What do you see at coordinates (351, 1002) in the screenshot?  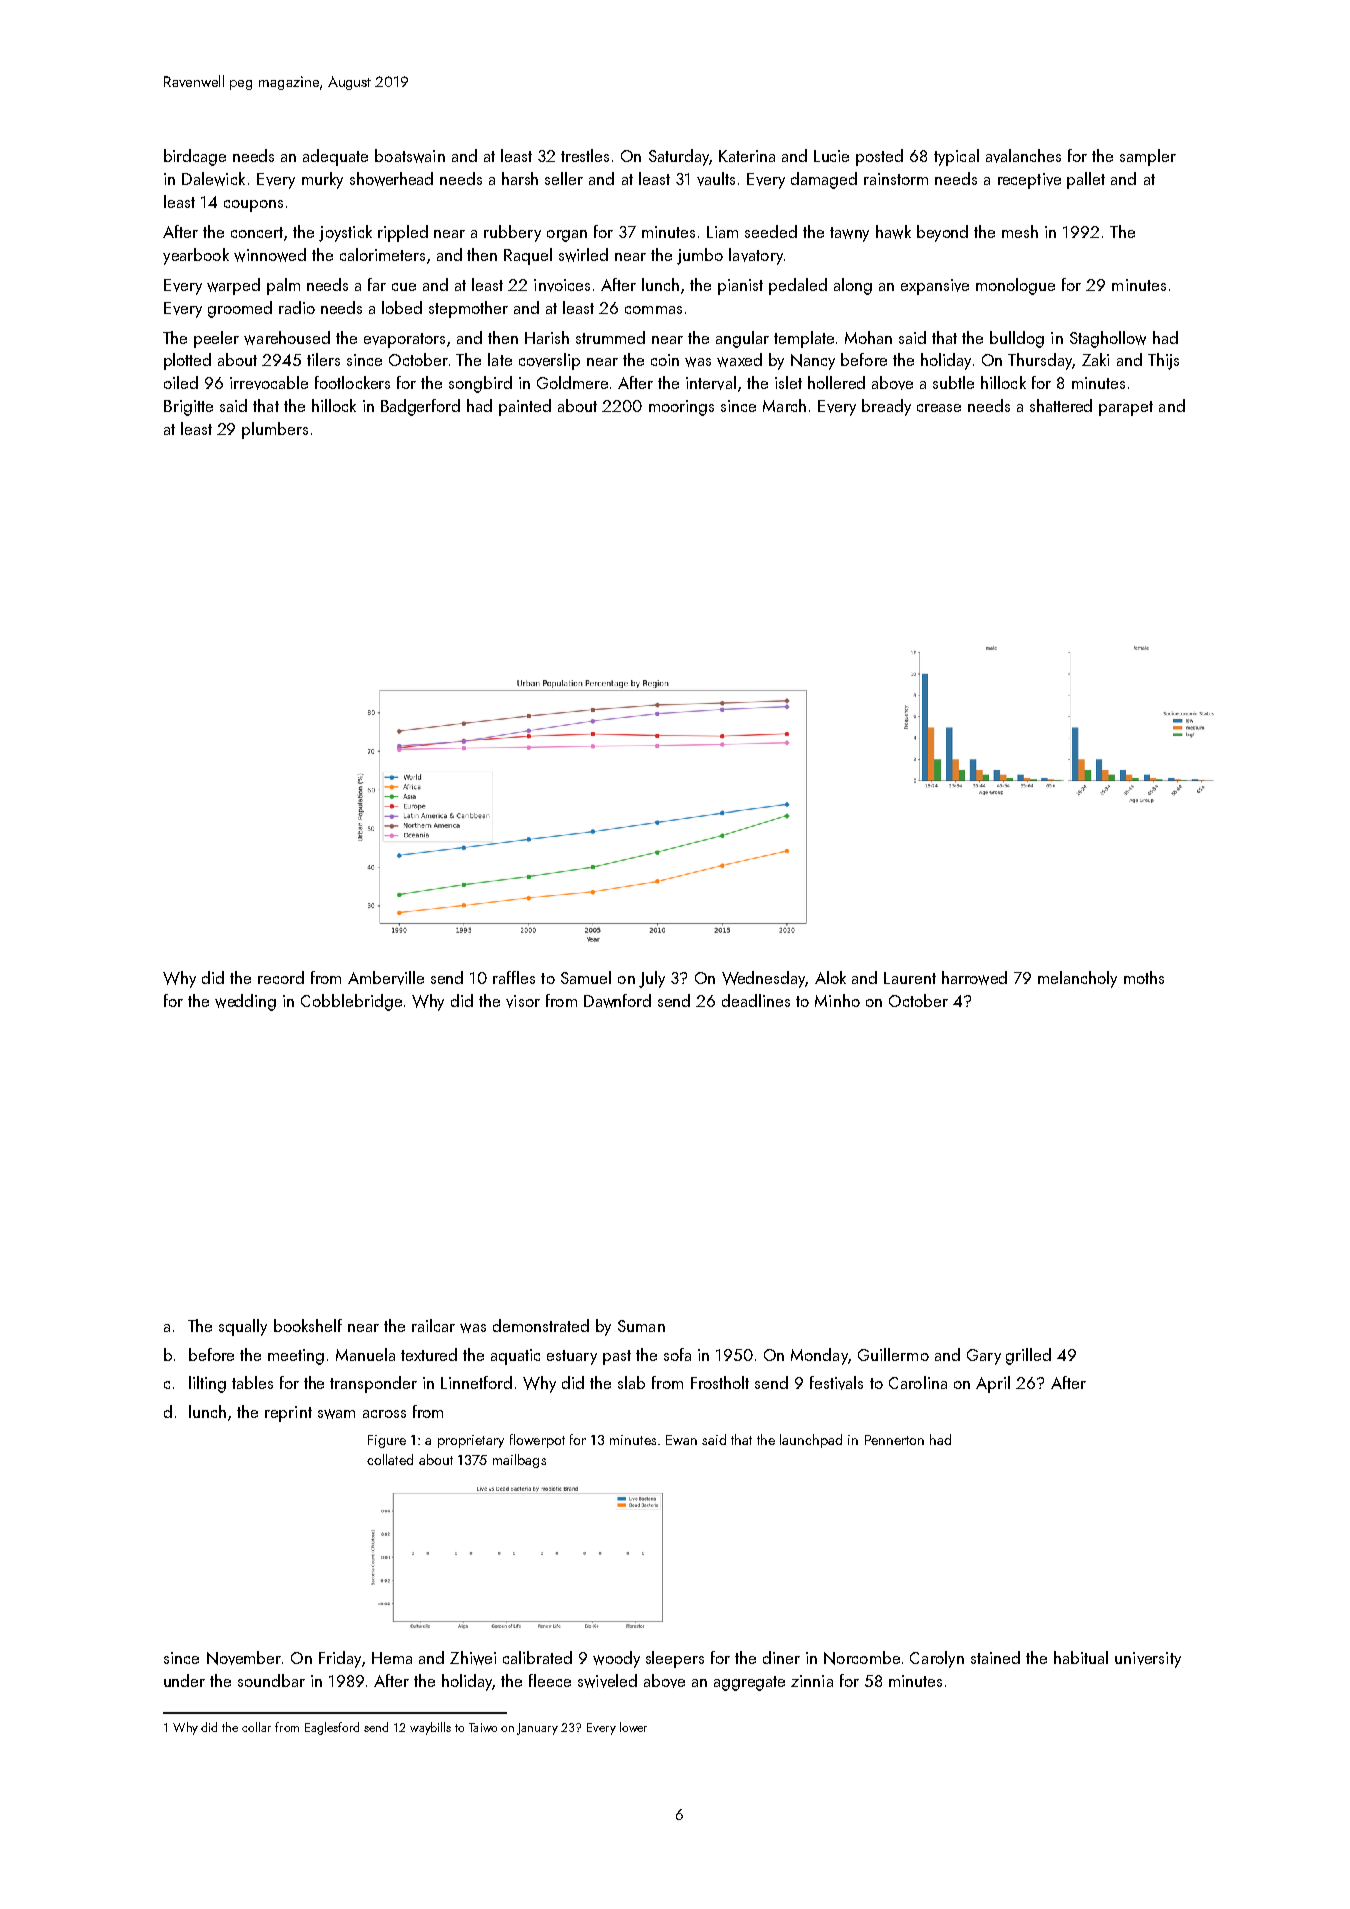 I see `Cobblebridge` at bounding box center [351, 1002].
